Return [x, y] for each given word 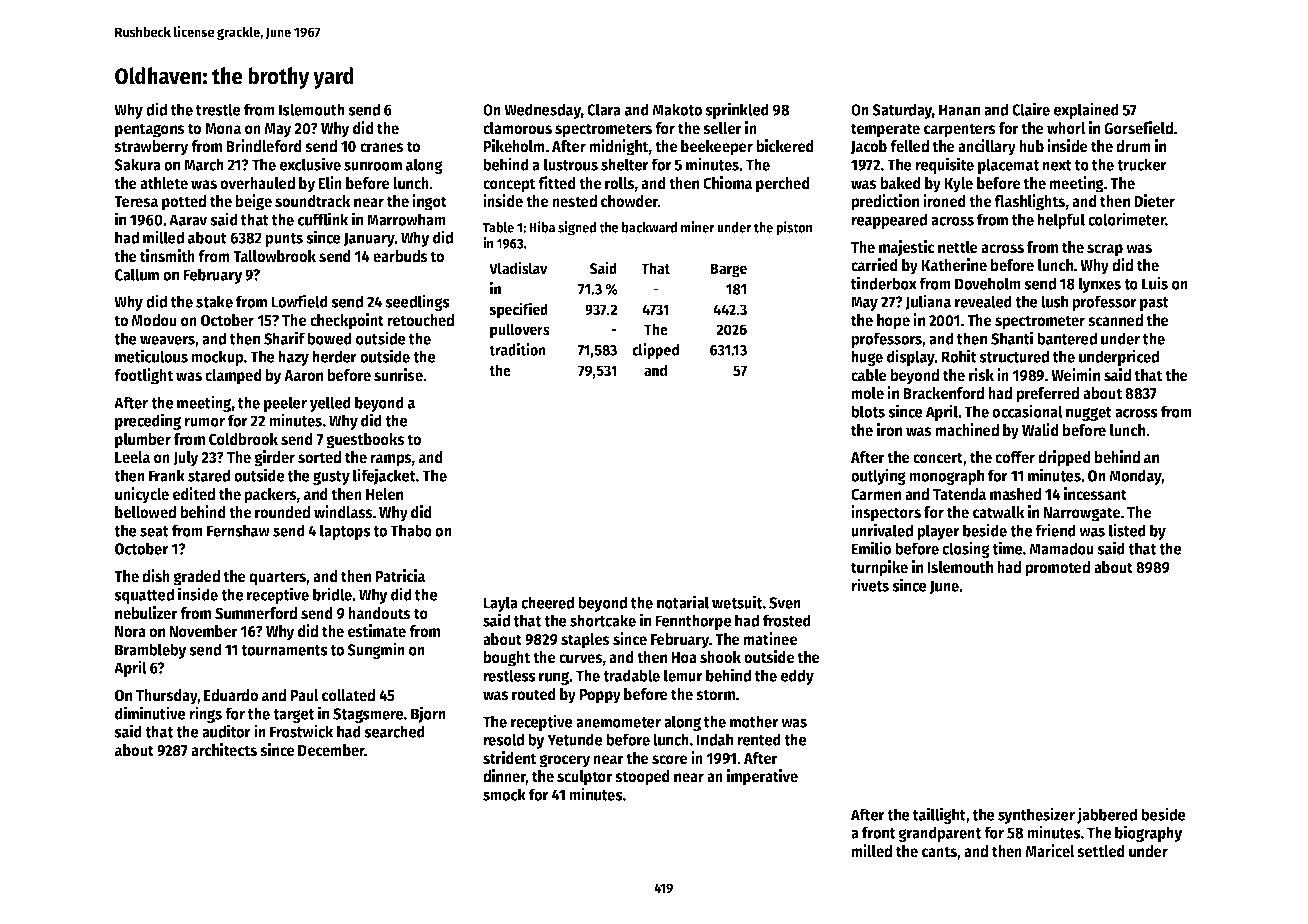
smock [504, 794]
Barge [728, 270]
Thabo [411, 530]
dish [156, 576]
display [911, 357]
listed [1127, 530]
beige [253, 202]
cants [939, 852]
